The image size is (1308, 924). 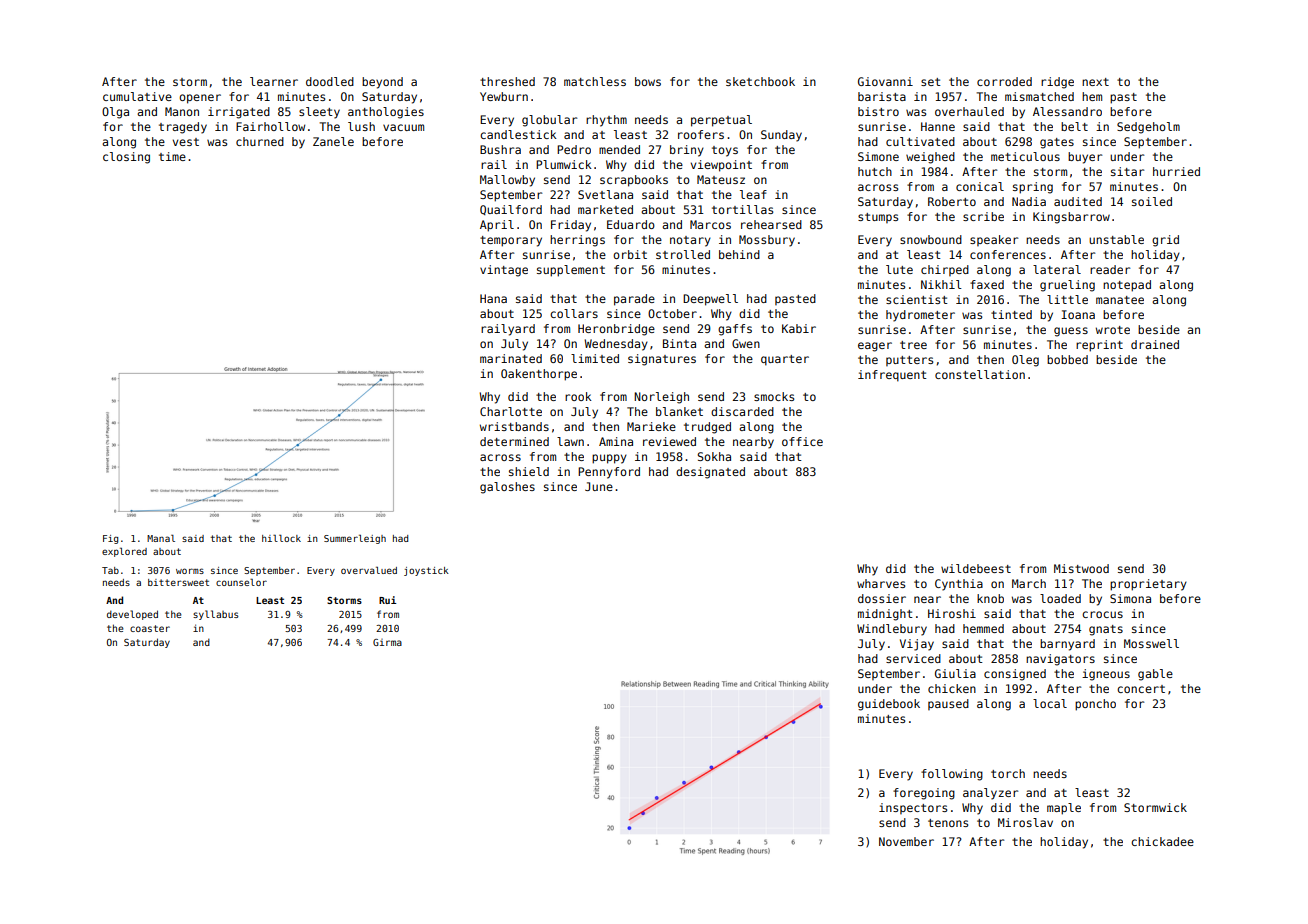 I want to click on closing, so click(x=126, y=158).
